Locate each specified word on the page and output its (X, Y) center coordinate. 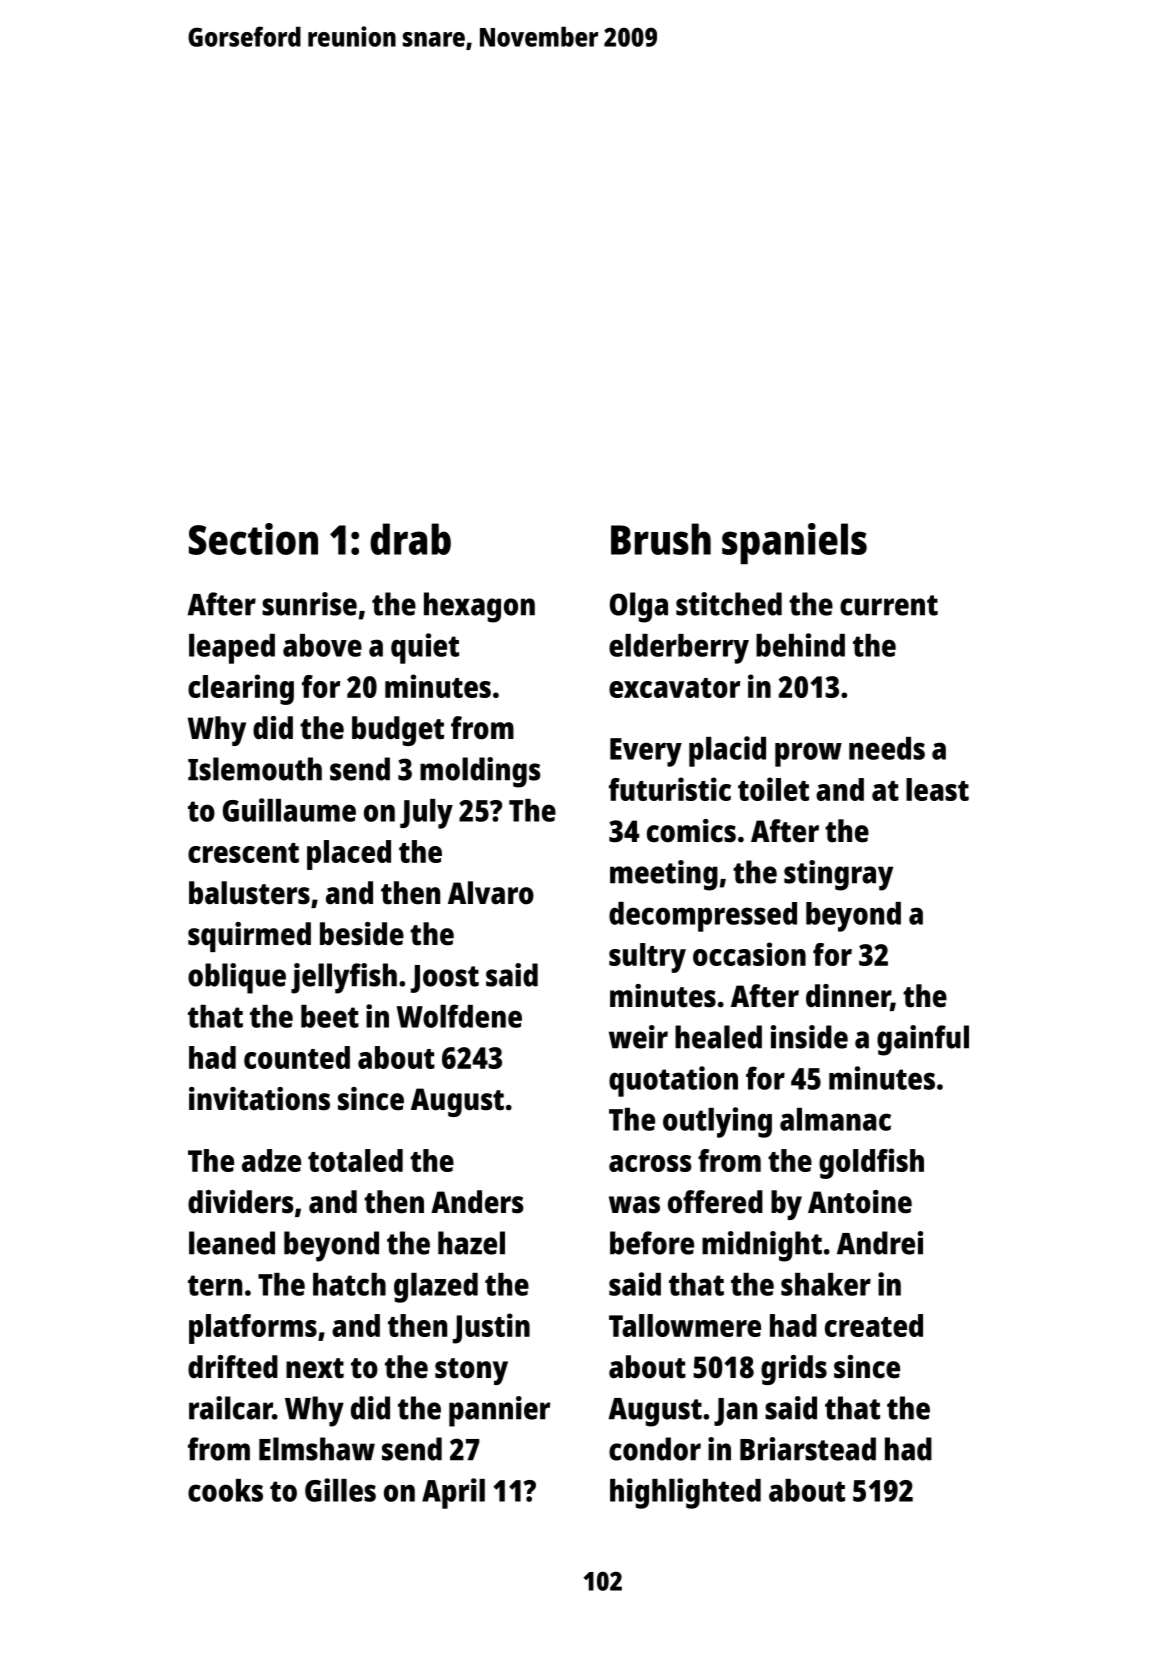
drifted (233, 1367)
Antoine (860, 1202)
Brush (661, 539)
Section (253, 539)
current (889, 605)
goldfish (871, 1163)
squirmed (249, 937)
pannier (499, 1411)
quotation (673, 1081)
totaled (355, 1160)
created (874, 1325)
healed (718, 1037)
